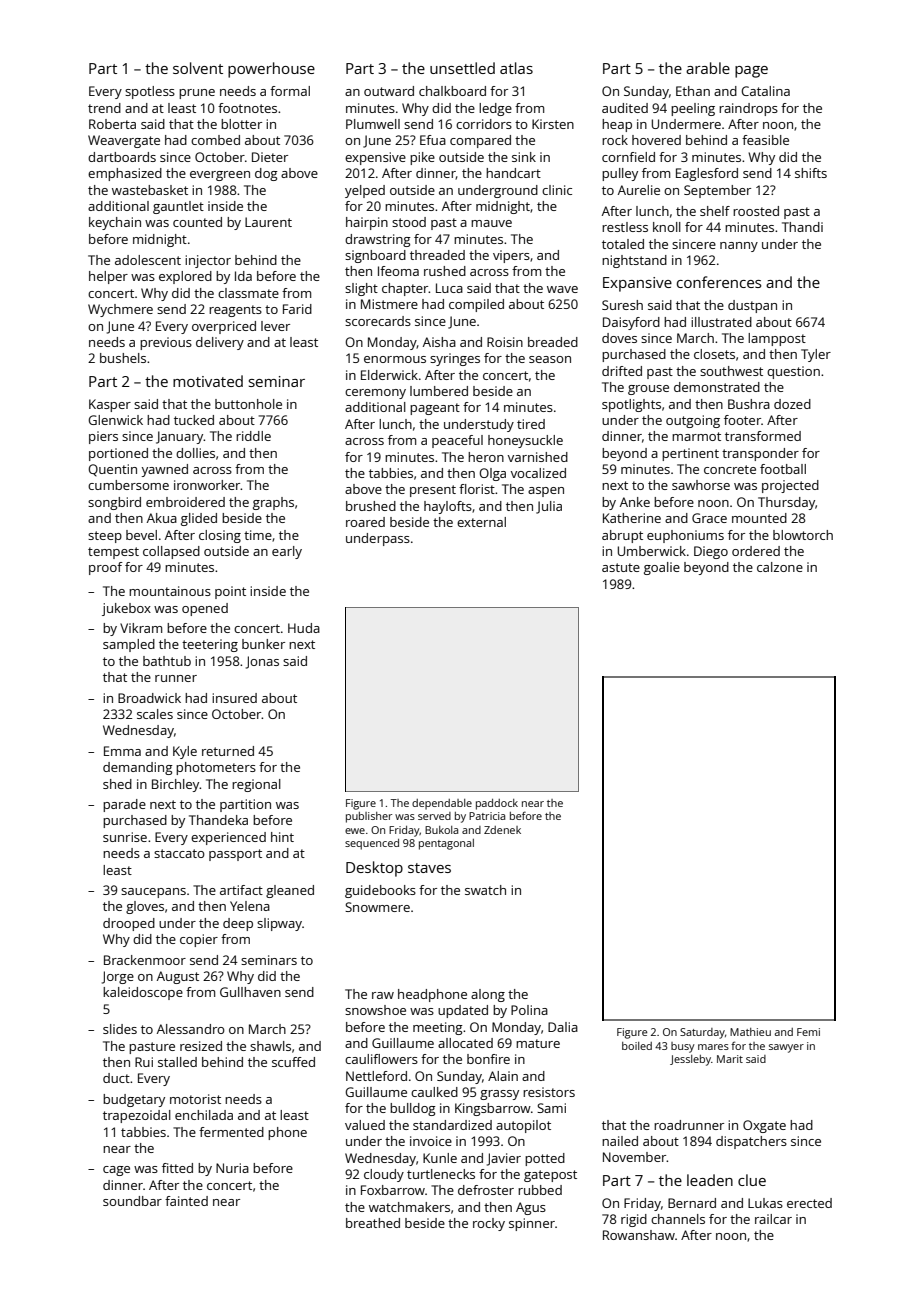 This page has height=1308, width=924. Describe the element at coordinates (105, 537) in the page. I see `steep` at that location.
